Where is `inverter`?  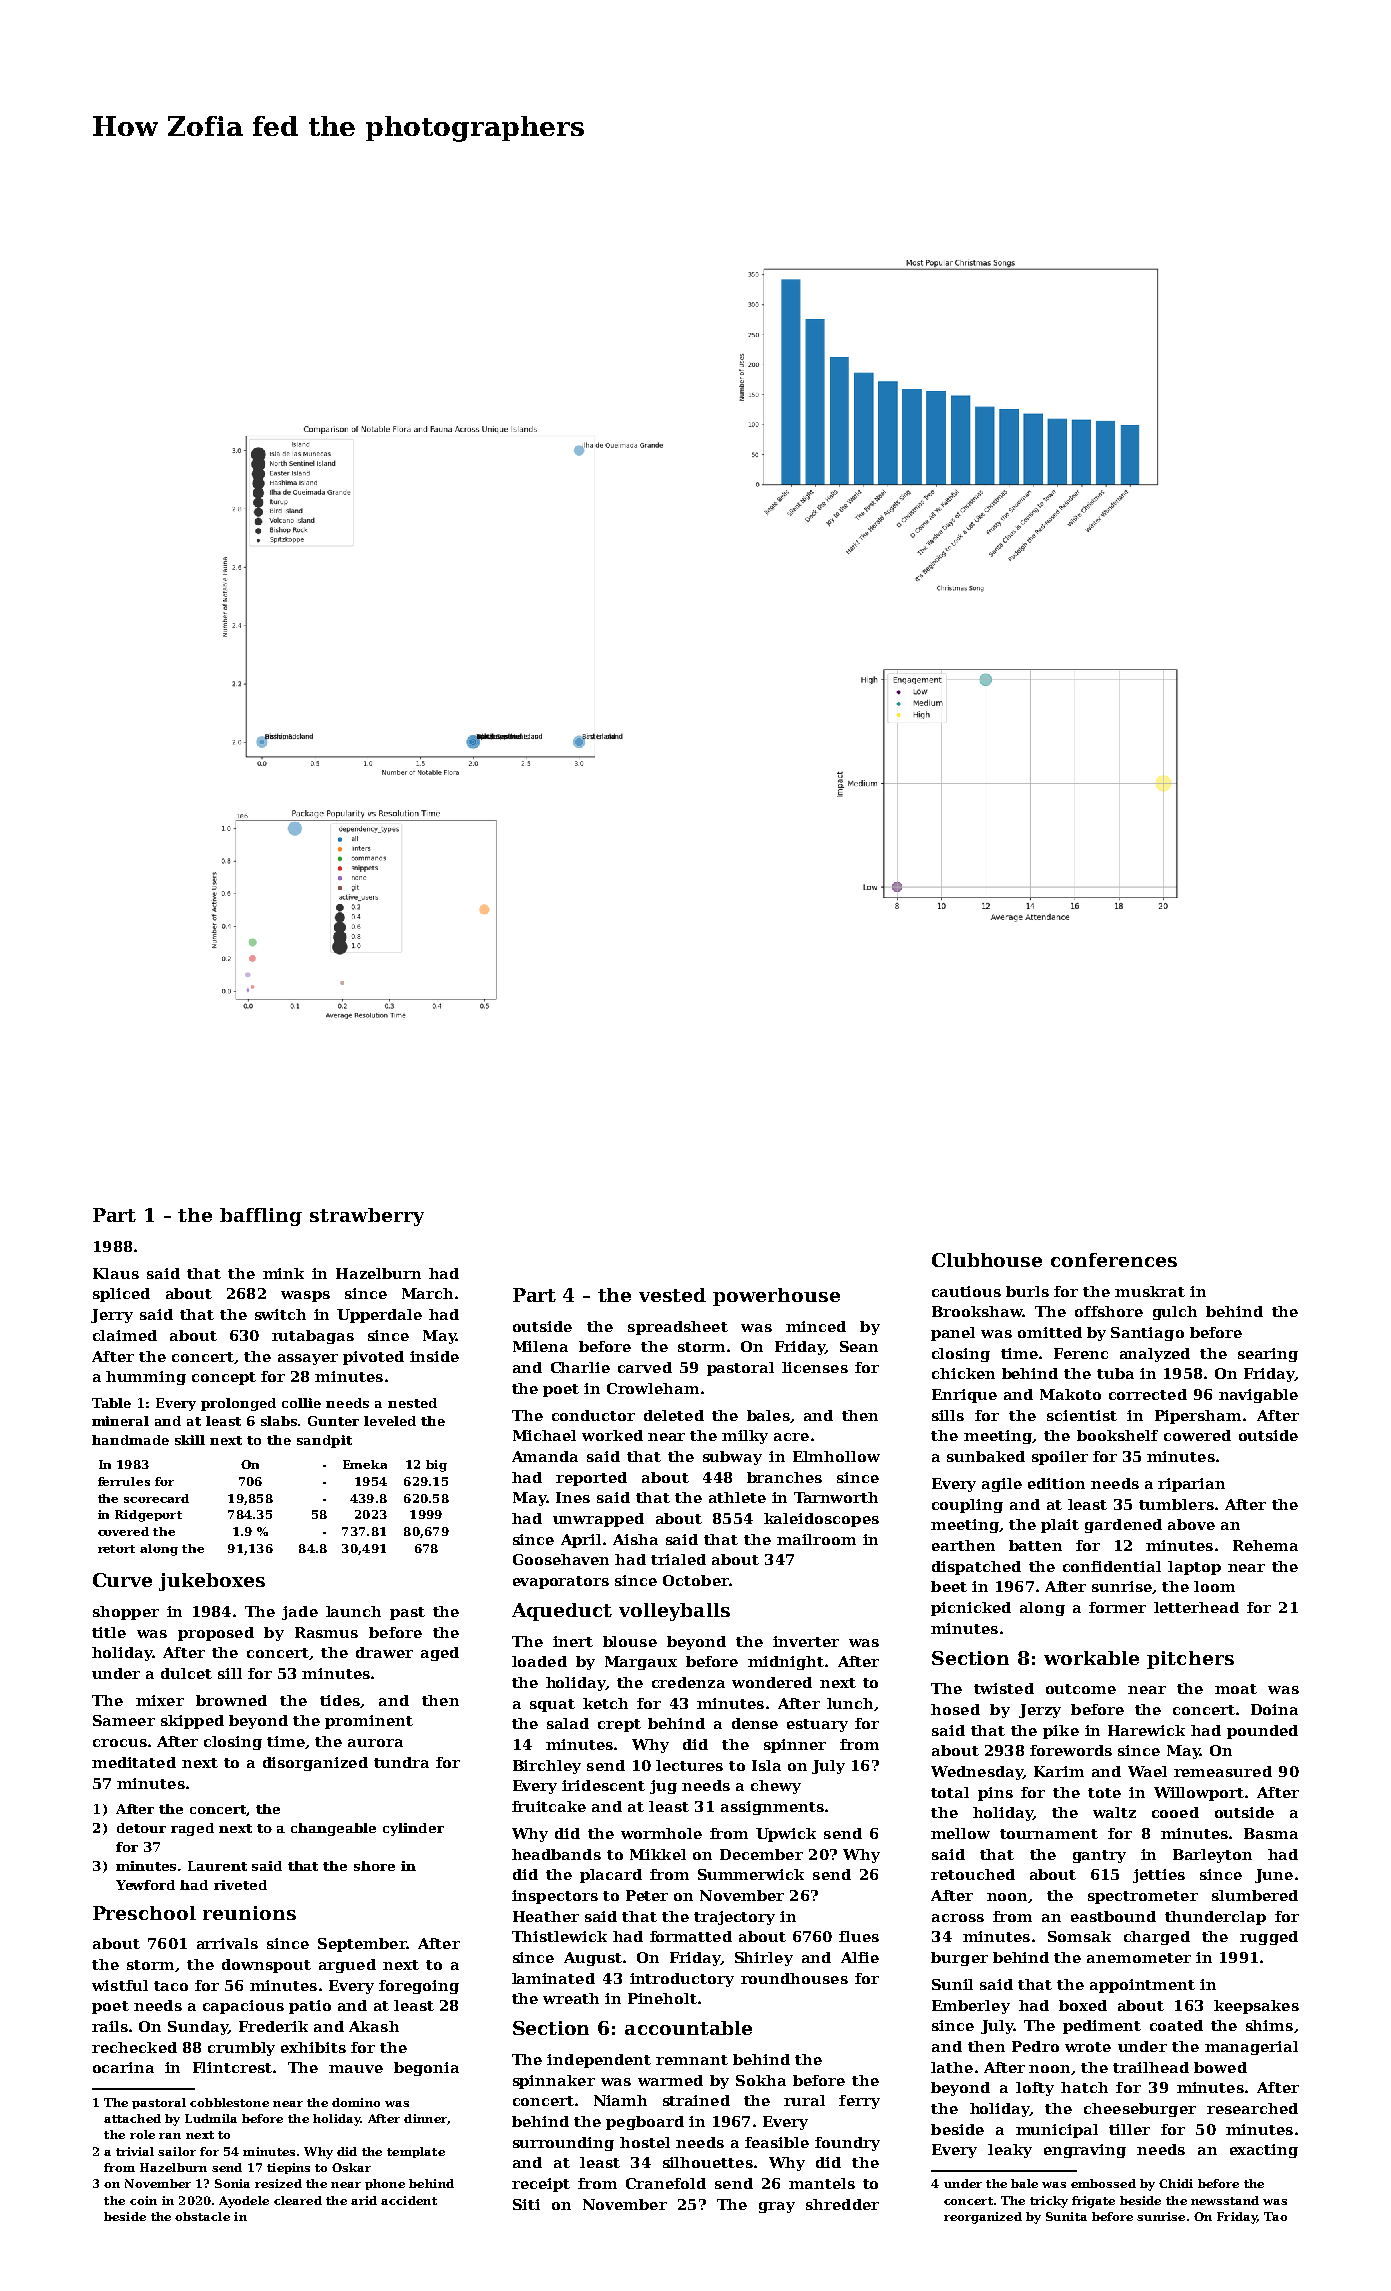 inverter is located at coordinates (806, 1641).
